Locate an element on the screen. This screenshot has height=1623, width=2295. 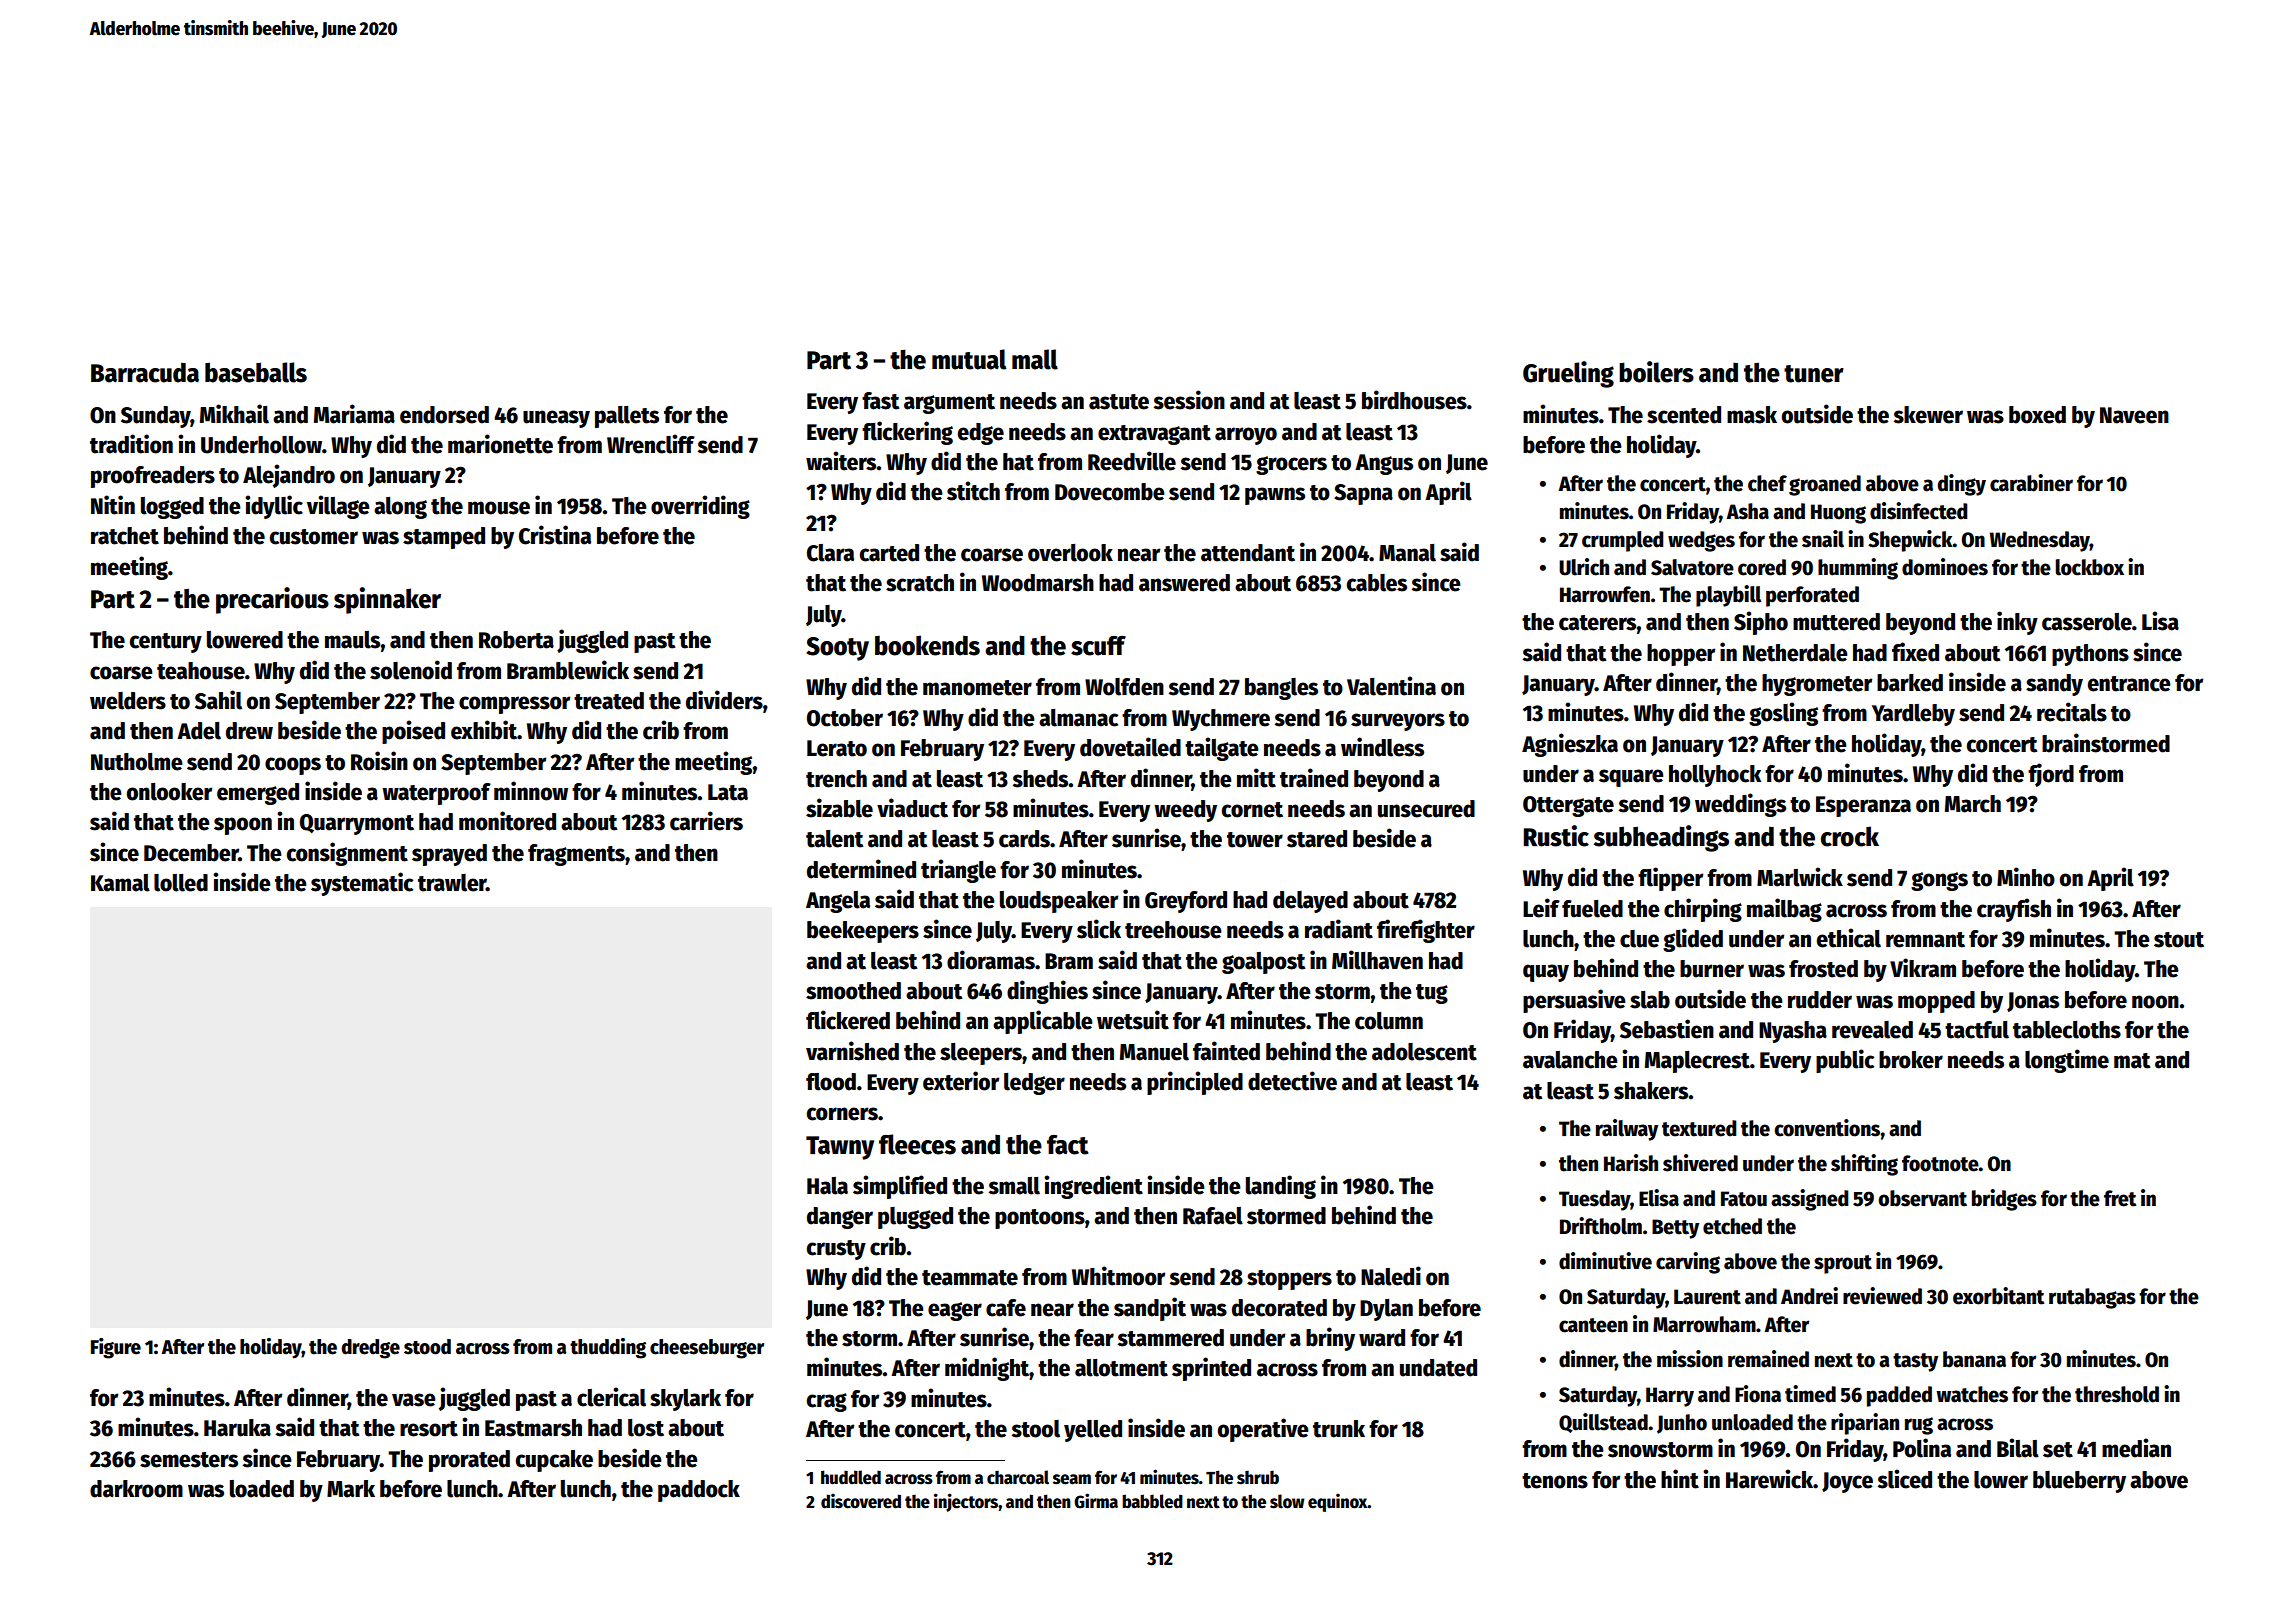
Harrowfen is located at coordinates (1605, 594).
